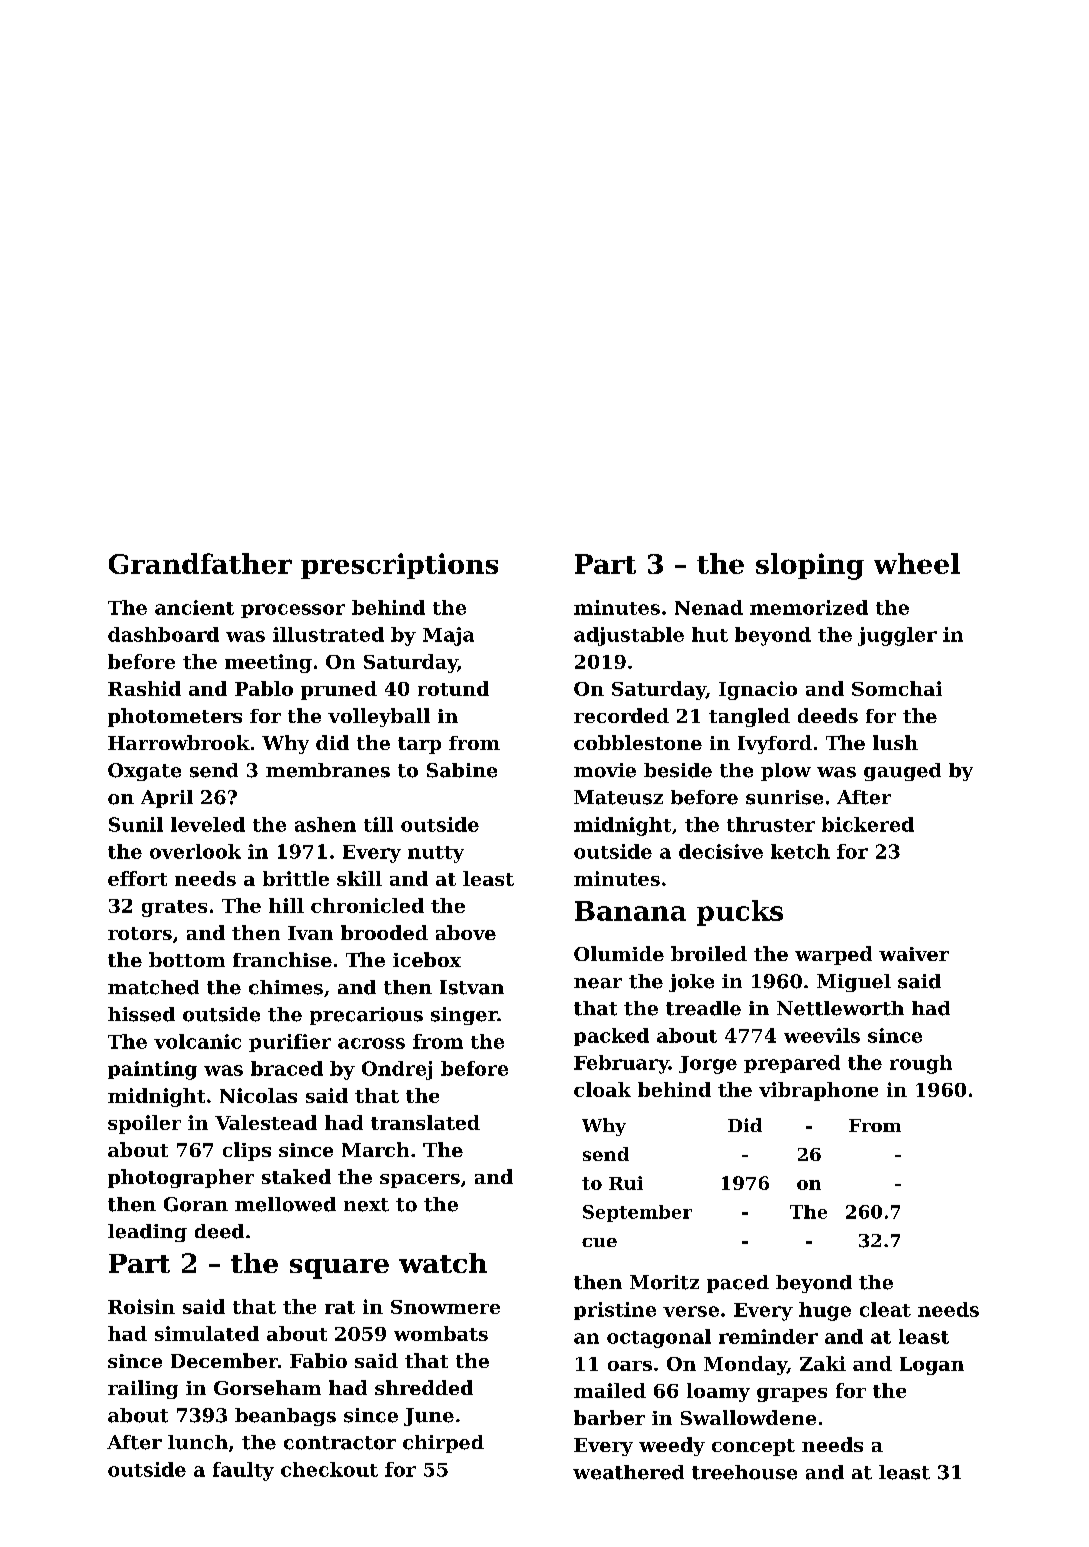 Image resolution: width=1089 pixels, height=1547 pixels. What do you see at coordinates (198, 1442) in the screenshot?
I see `lunch` at bounding box center [198, 1442].
